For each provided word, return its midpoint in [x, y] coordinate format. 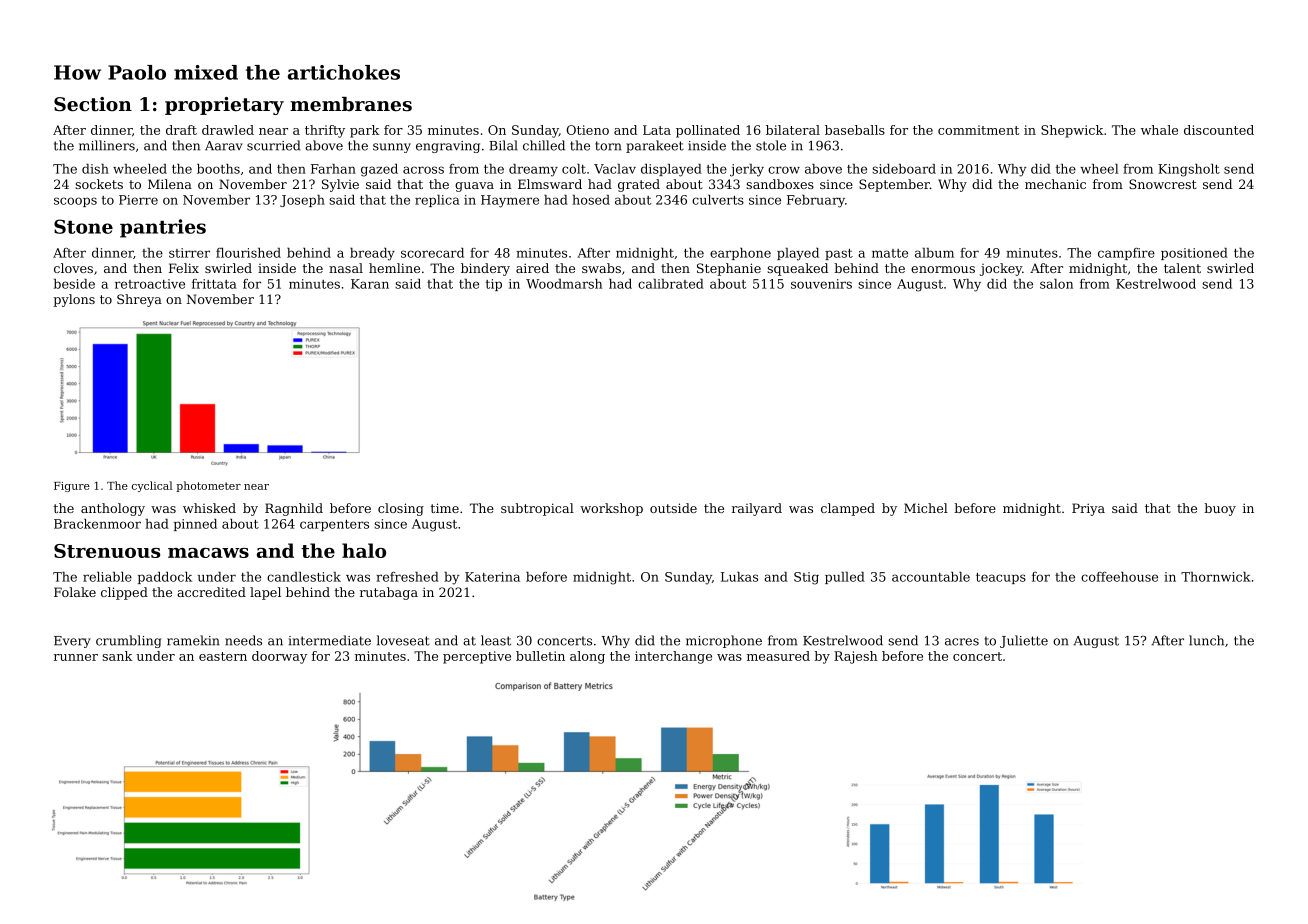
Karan [370, 284]
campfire [1126, 254]
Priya [1088, 509]
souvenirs [821, 284]
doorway [279, 657]
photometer [209, 486]
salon [1056, 284]
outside [673, 508]
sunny [392, 148]
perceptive [477, 657]
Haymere [510, 201]
